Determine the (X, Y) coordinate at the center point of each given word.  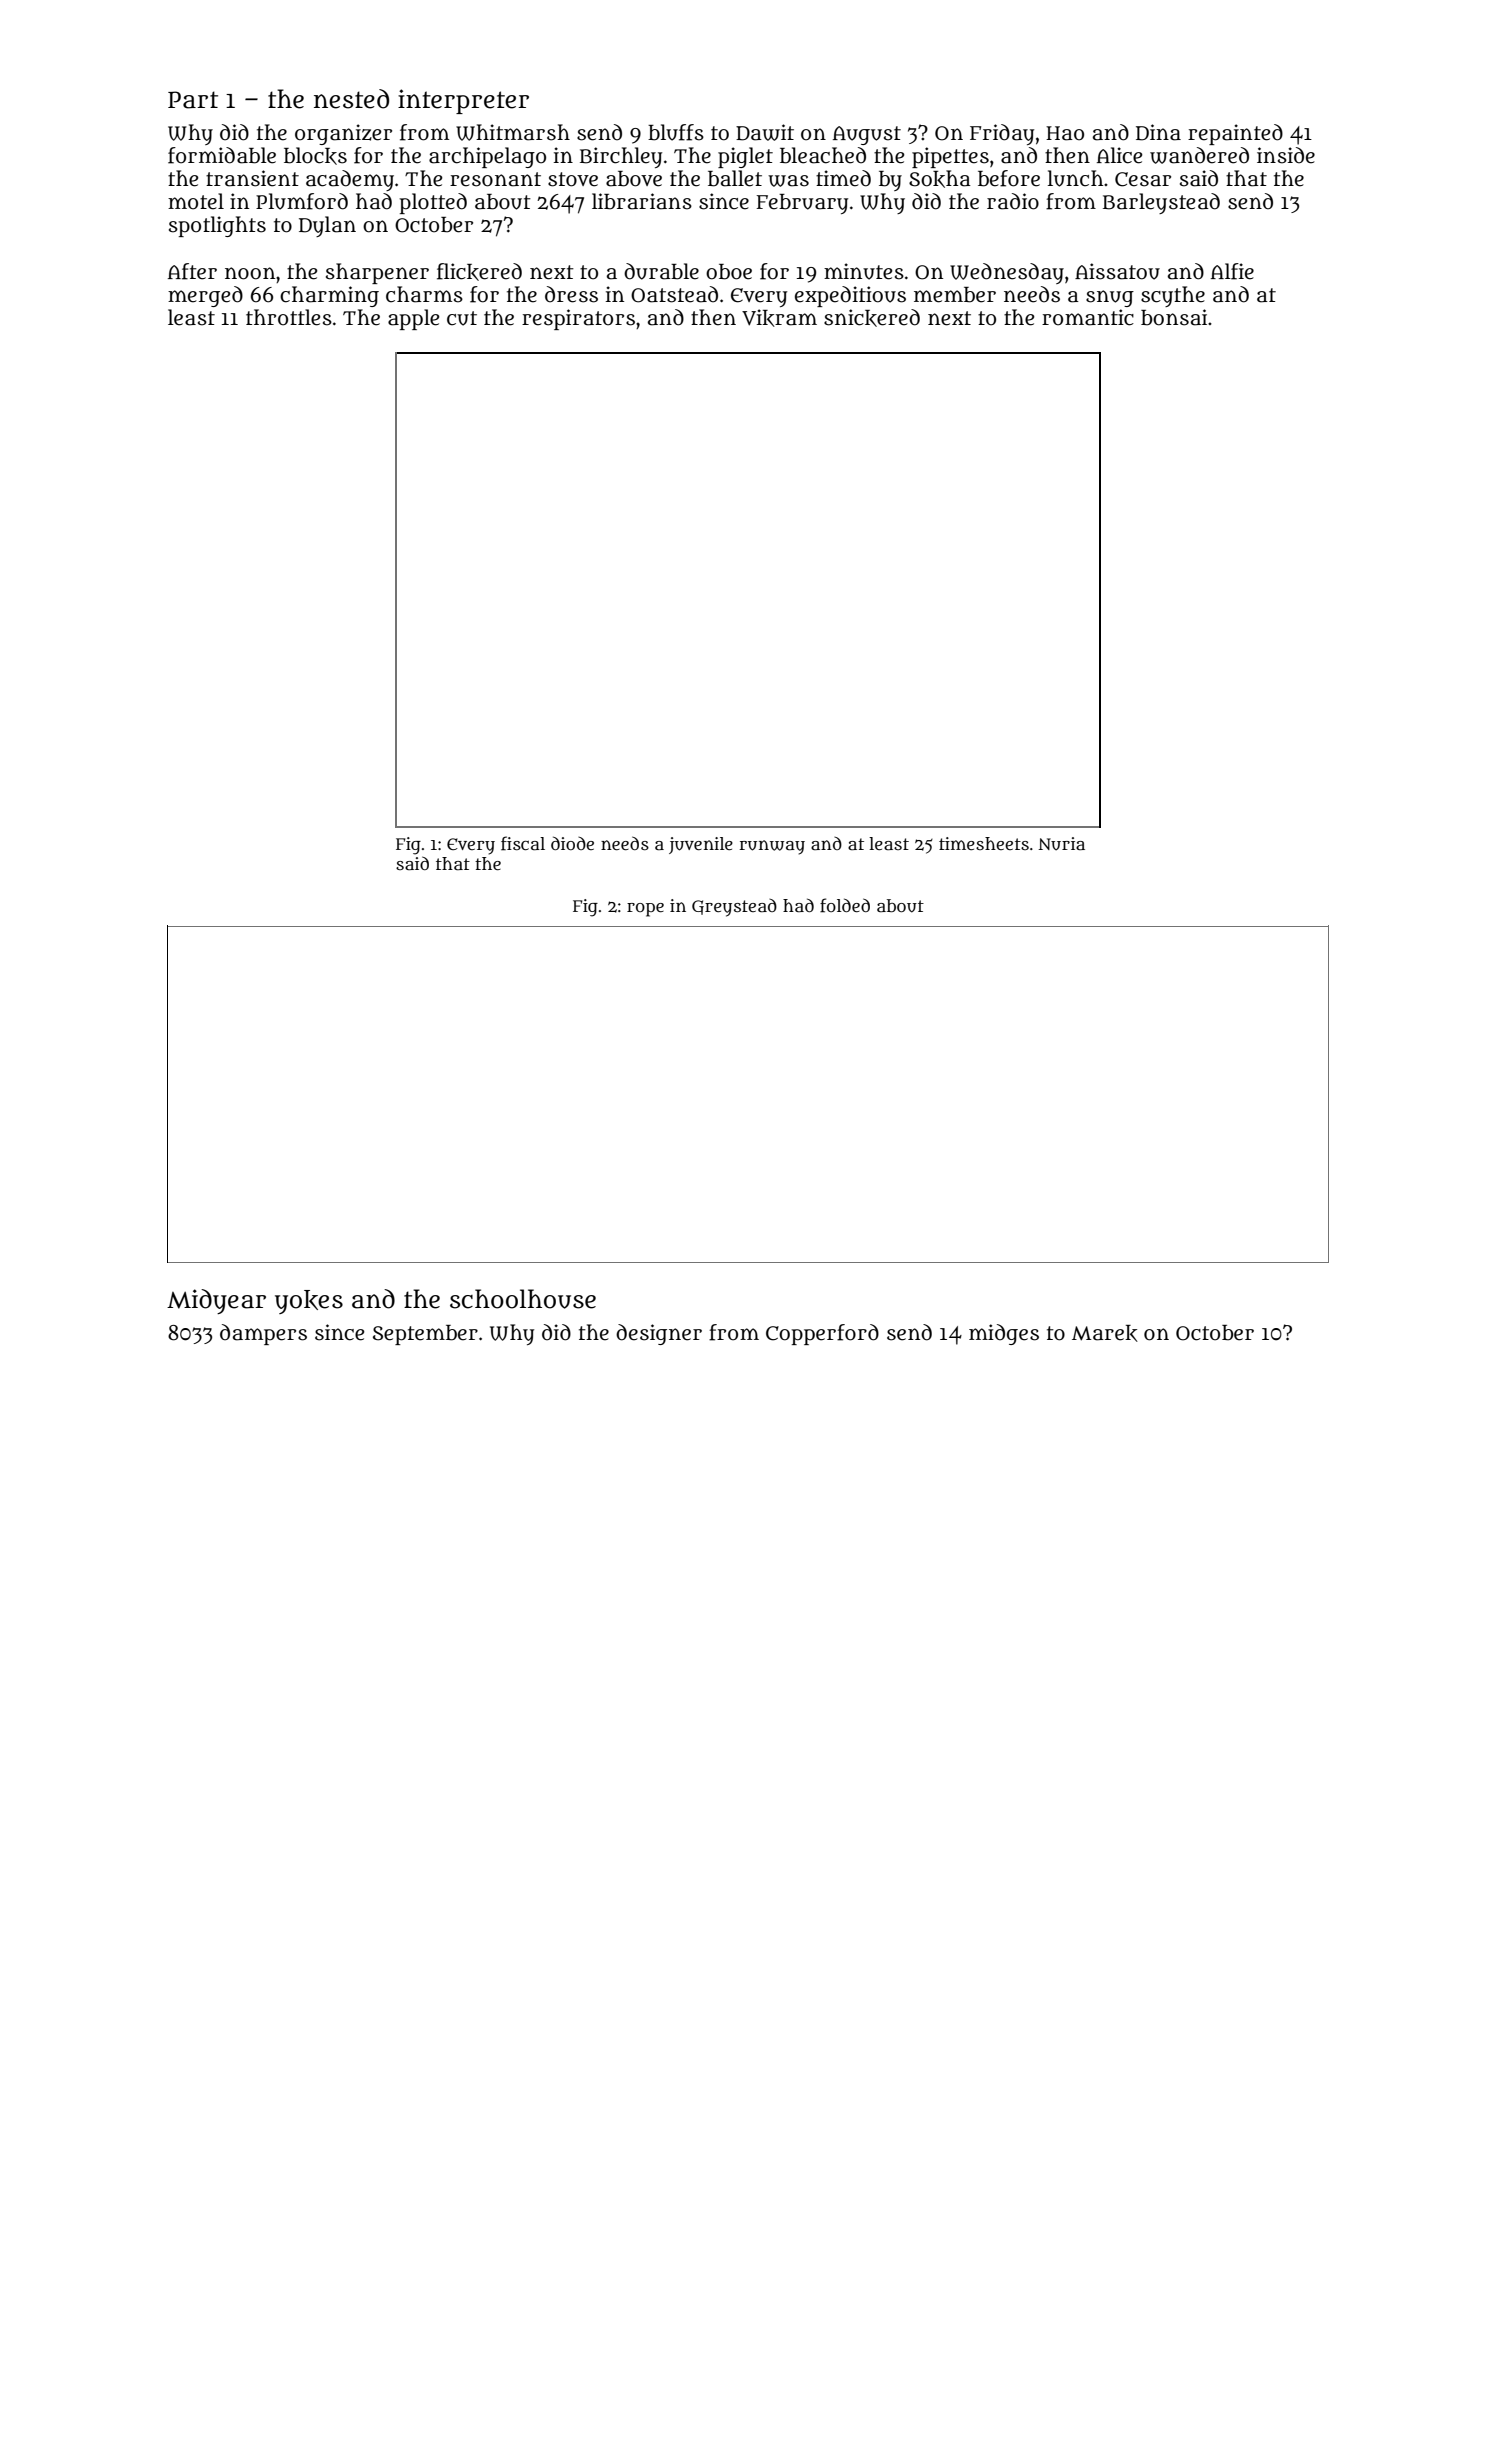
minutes (864, 271)
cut (462, 318)
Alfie (1232, 271)
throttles (289, 317)
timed (843, 178)
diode (572, 843)
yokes (309, 1302)
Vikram (779, 318)
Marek (1105, 1333)
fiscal (523, 843)
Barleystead (1161, 203)
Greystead (734, 908)
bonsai (1174, 317)
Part (193, 100)
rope (645, 910)
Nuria (1061, 844)
